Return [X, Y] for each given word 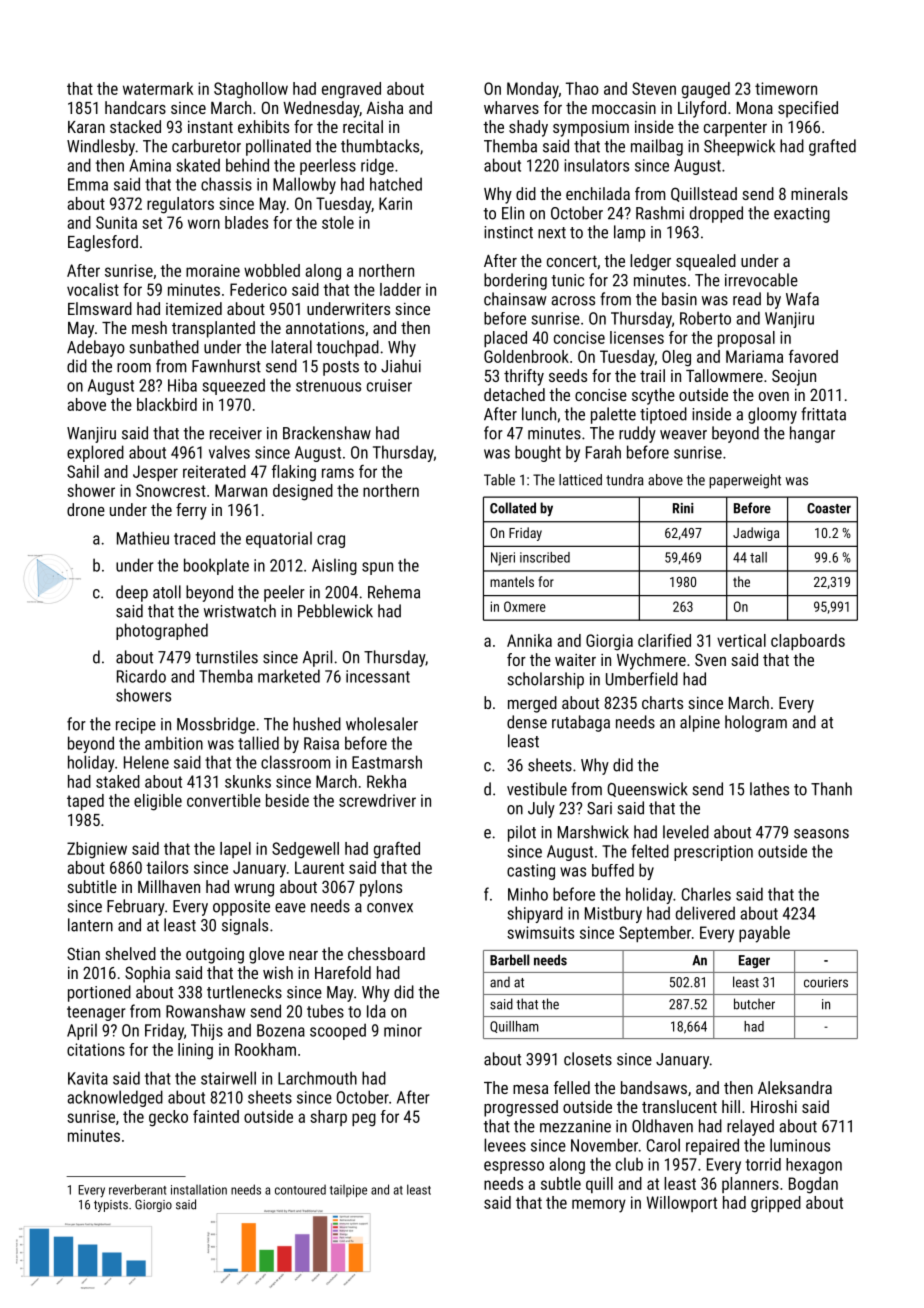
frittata [823, 414]
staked [118, 781]
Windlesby [101, 147]
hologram [756, 723]
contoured [300, 1190]
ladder [400, 289]
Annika [529, 640]
